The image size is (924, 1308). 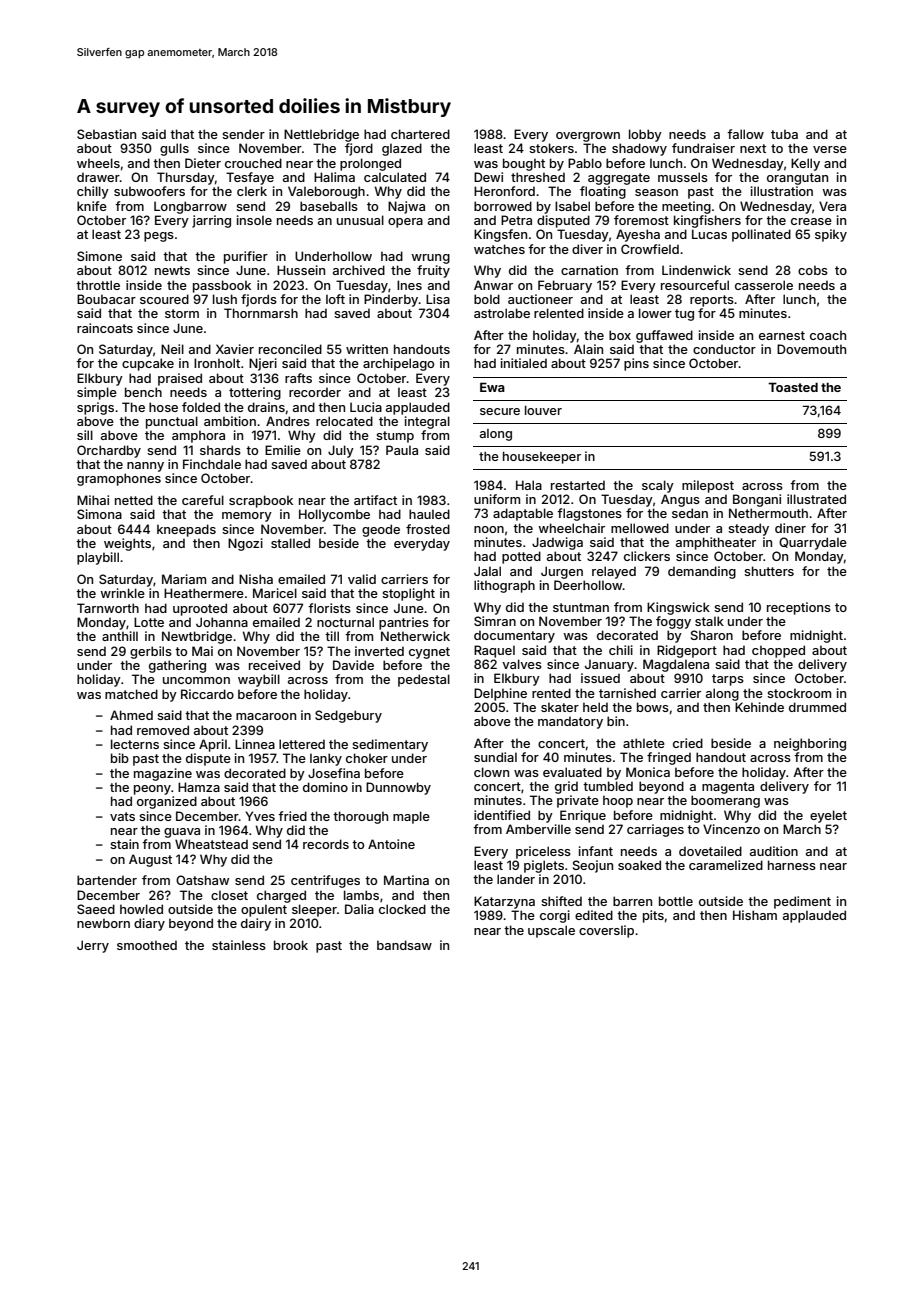 I want to click on stockroom, so click(x=799, y=693).
